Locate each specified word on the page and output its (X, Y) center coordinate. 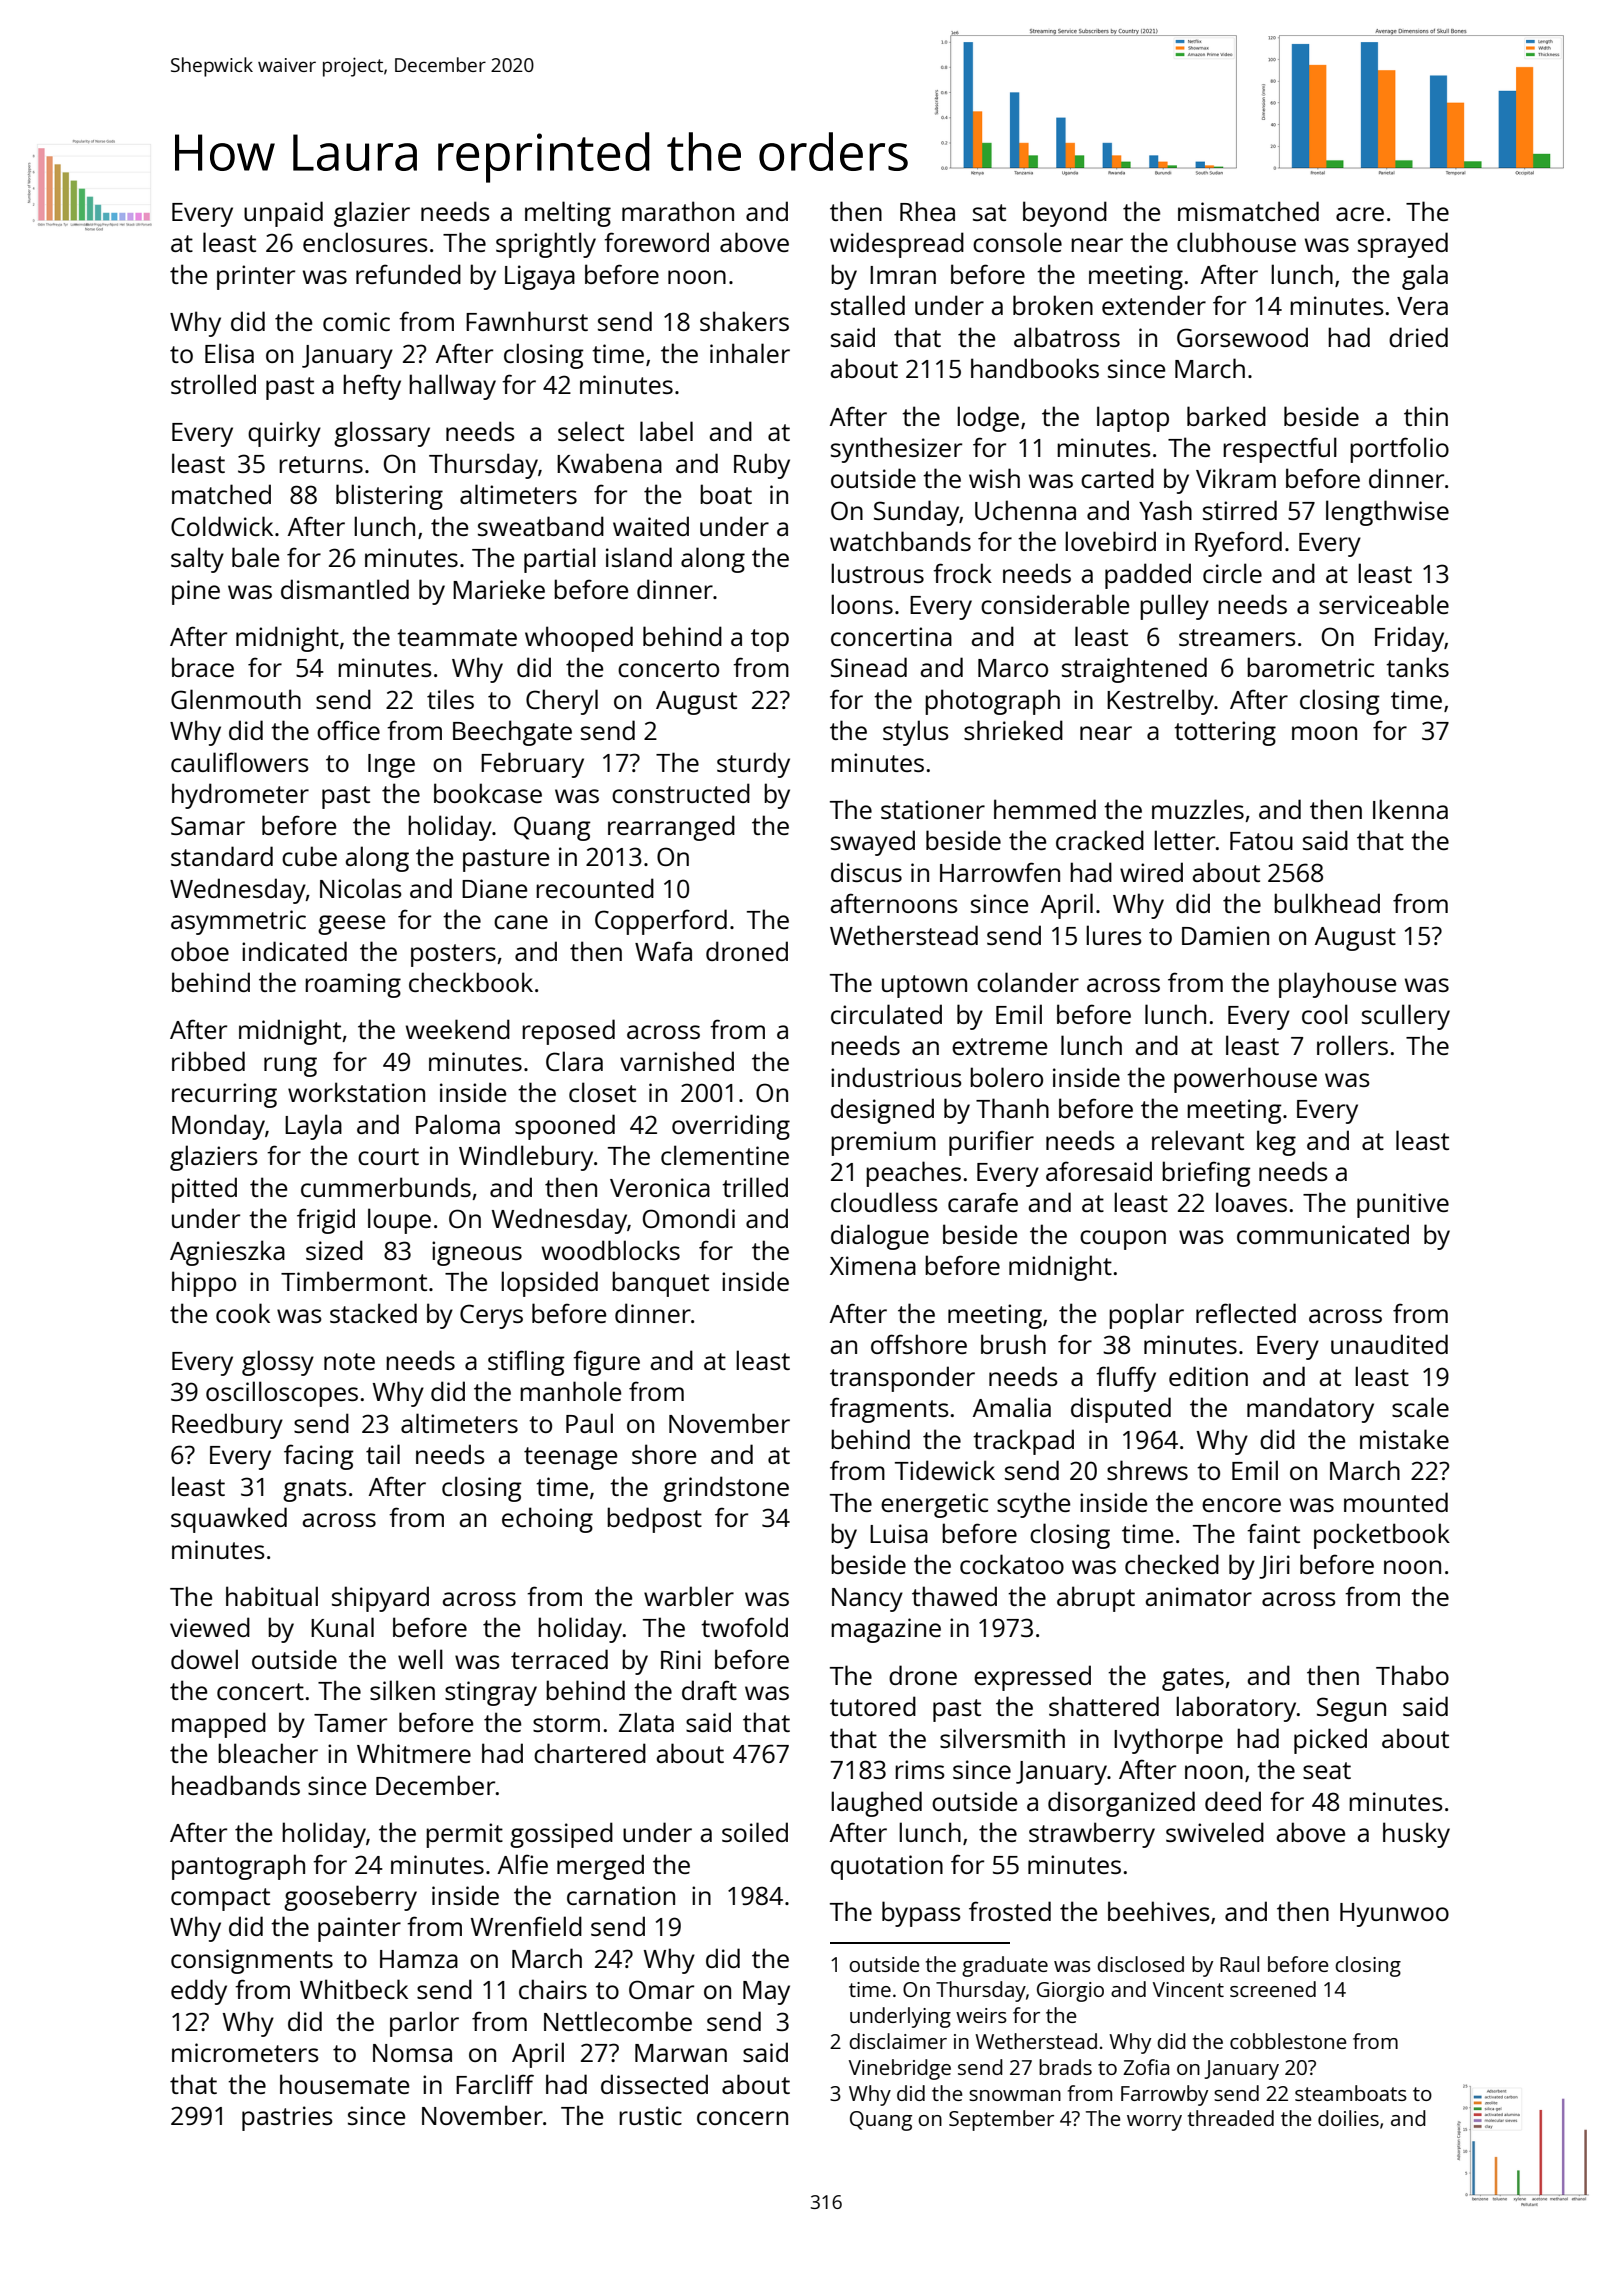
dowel (204, 1659)
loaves (1251, 1202)
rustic (650, 2115)
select (591, 431)
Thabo (1412, 1675)
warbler (689, 1596)
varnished (677, 1061)
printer (256, 277)
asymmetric (238, 922)
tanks (1417, 667)
